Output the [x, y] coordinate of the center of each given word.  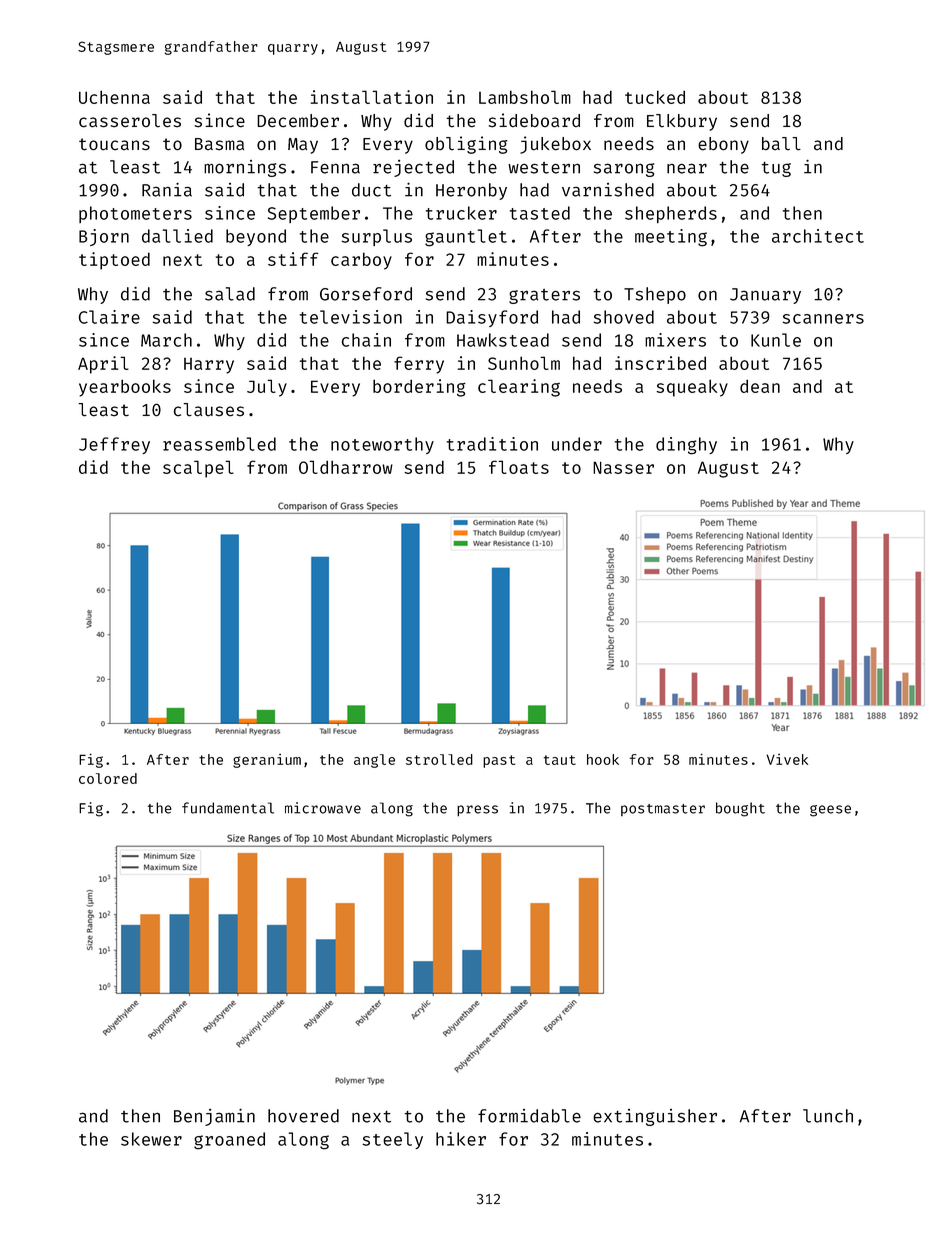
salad [230, 294]
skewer [151, 1139]
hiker [461, 1139]
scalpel [198, 469]
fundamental [228, 808]
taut [560, 760]
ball [781, 144]
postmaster [663, 810]
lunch [828, 1116]
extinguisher [655, 1117]
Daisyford [492, 318]
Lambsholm [525, 97]
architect [818, 236]
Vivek [787, 759]
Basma [219, 144]
